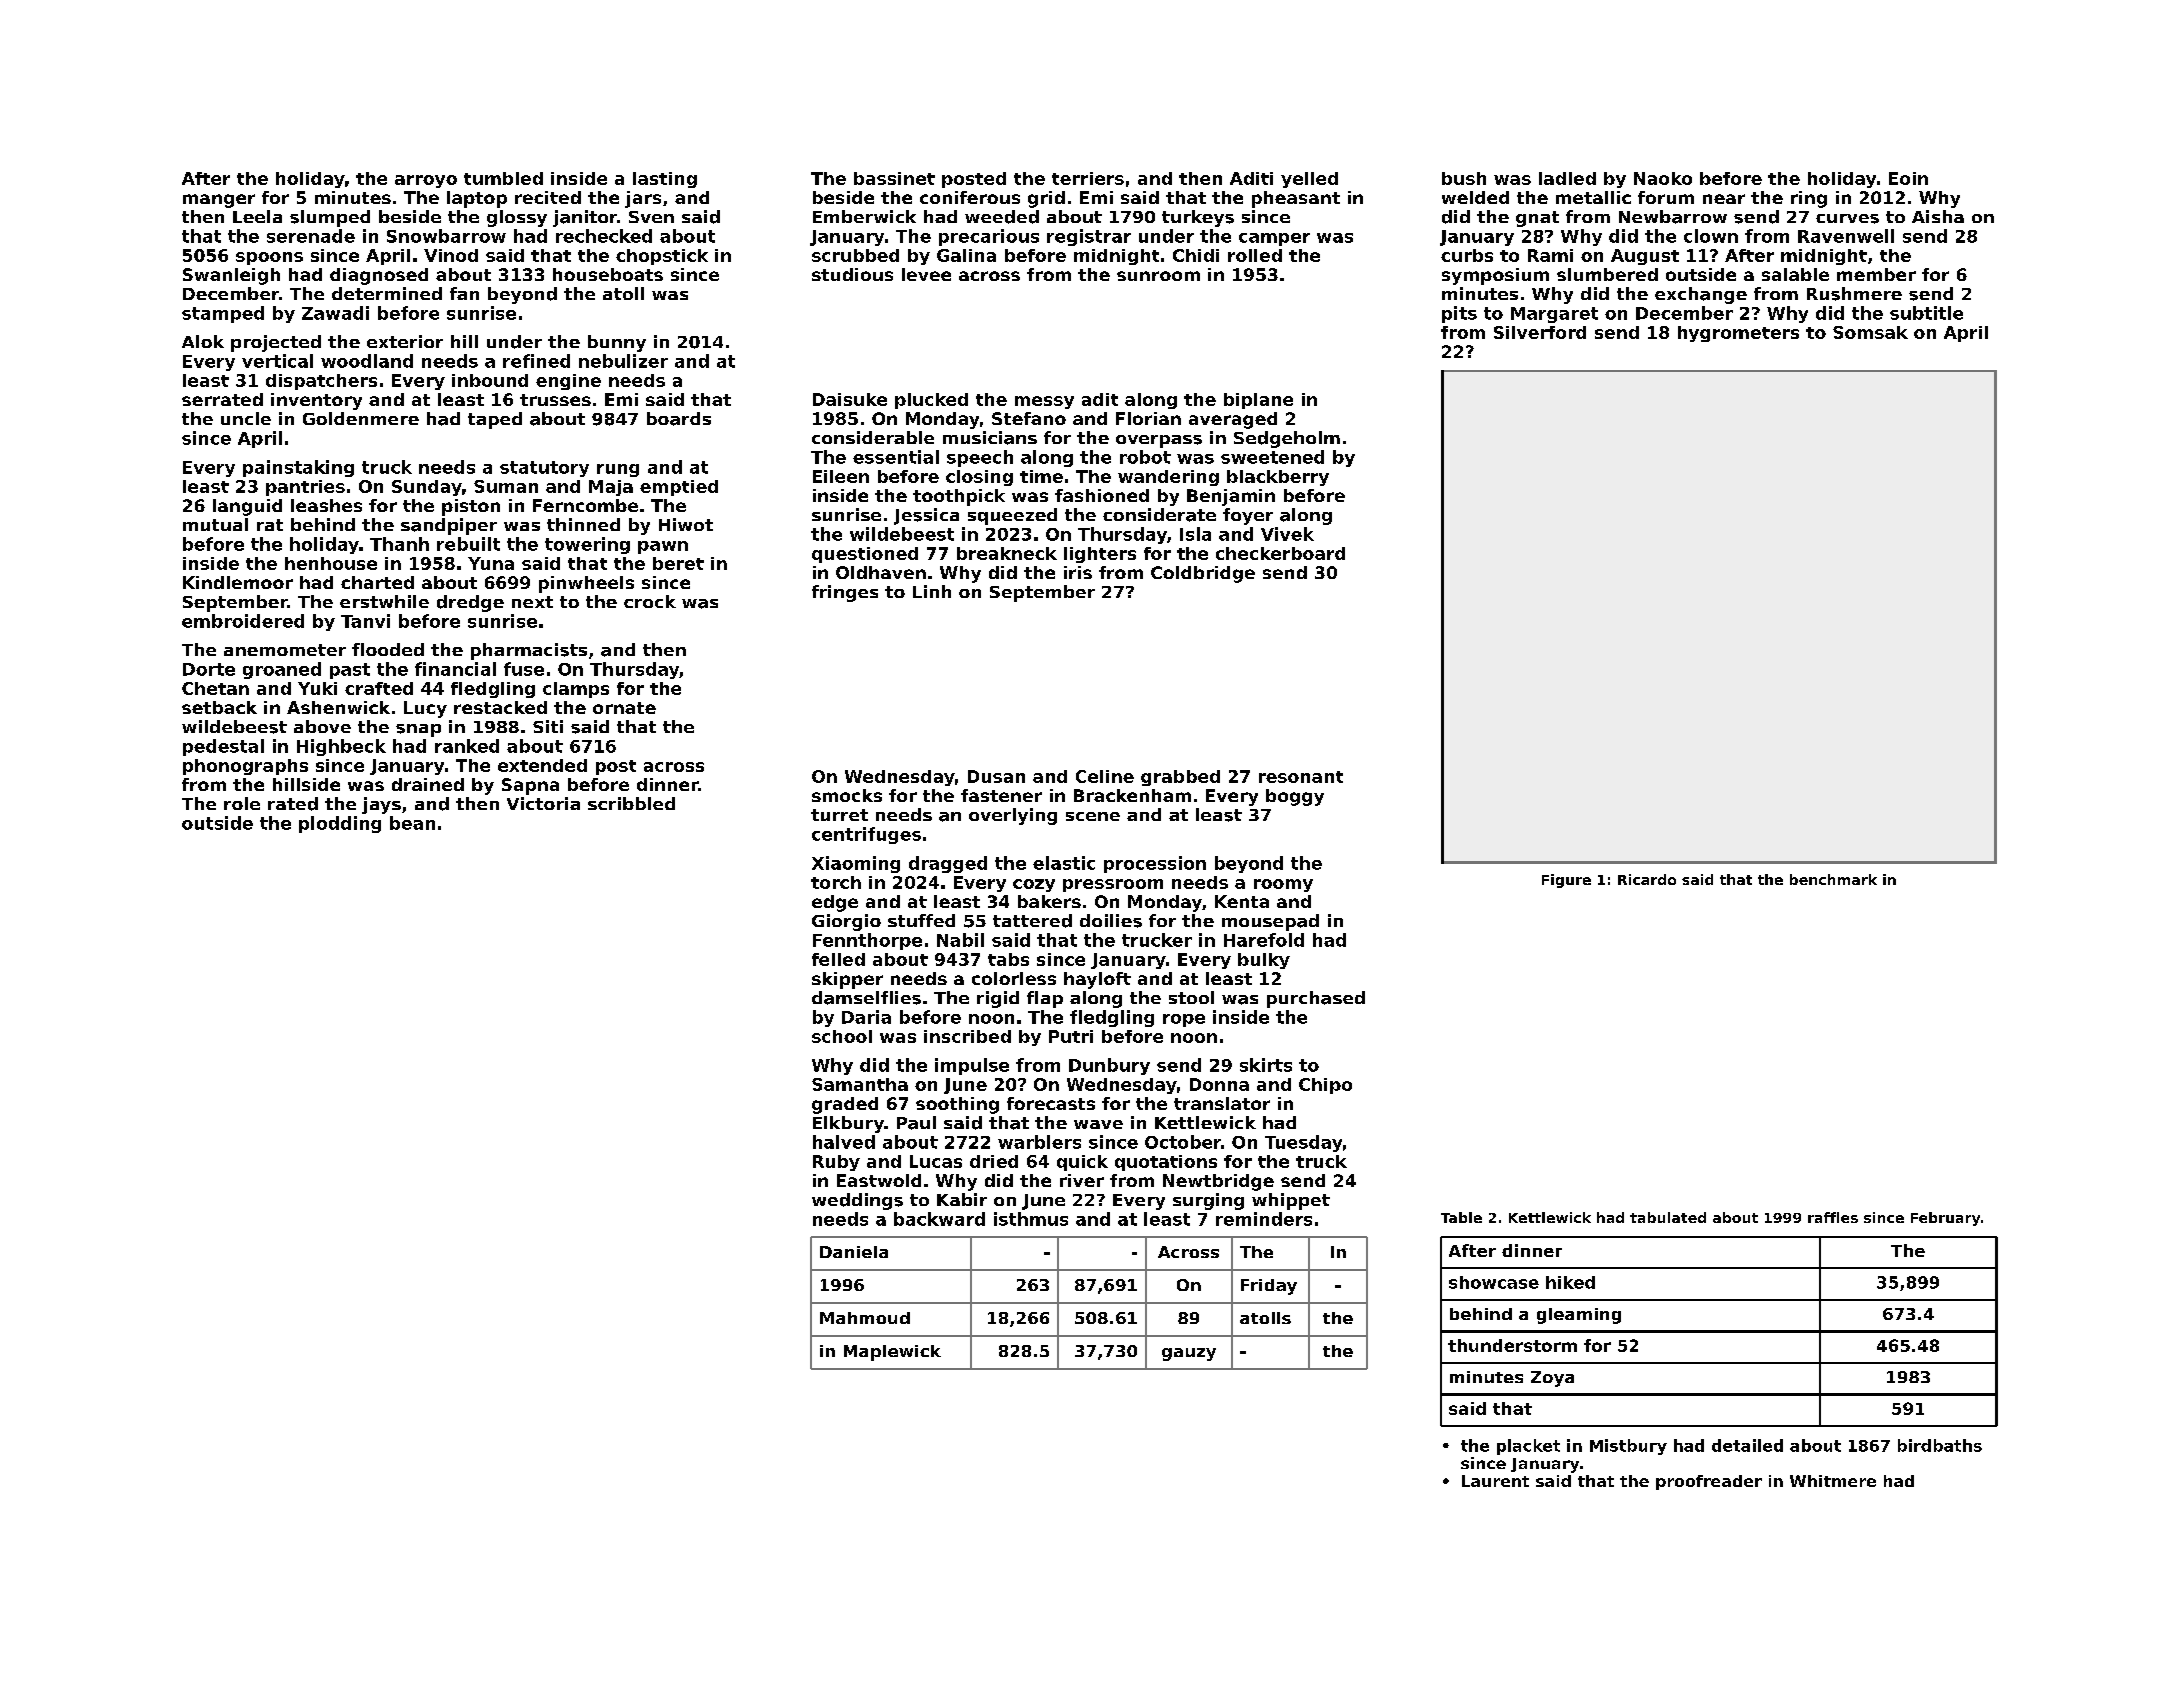  Describe the element at coordinates (892, 1353) in the screenshot. I see `Maplewick` at that location.
